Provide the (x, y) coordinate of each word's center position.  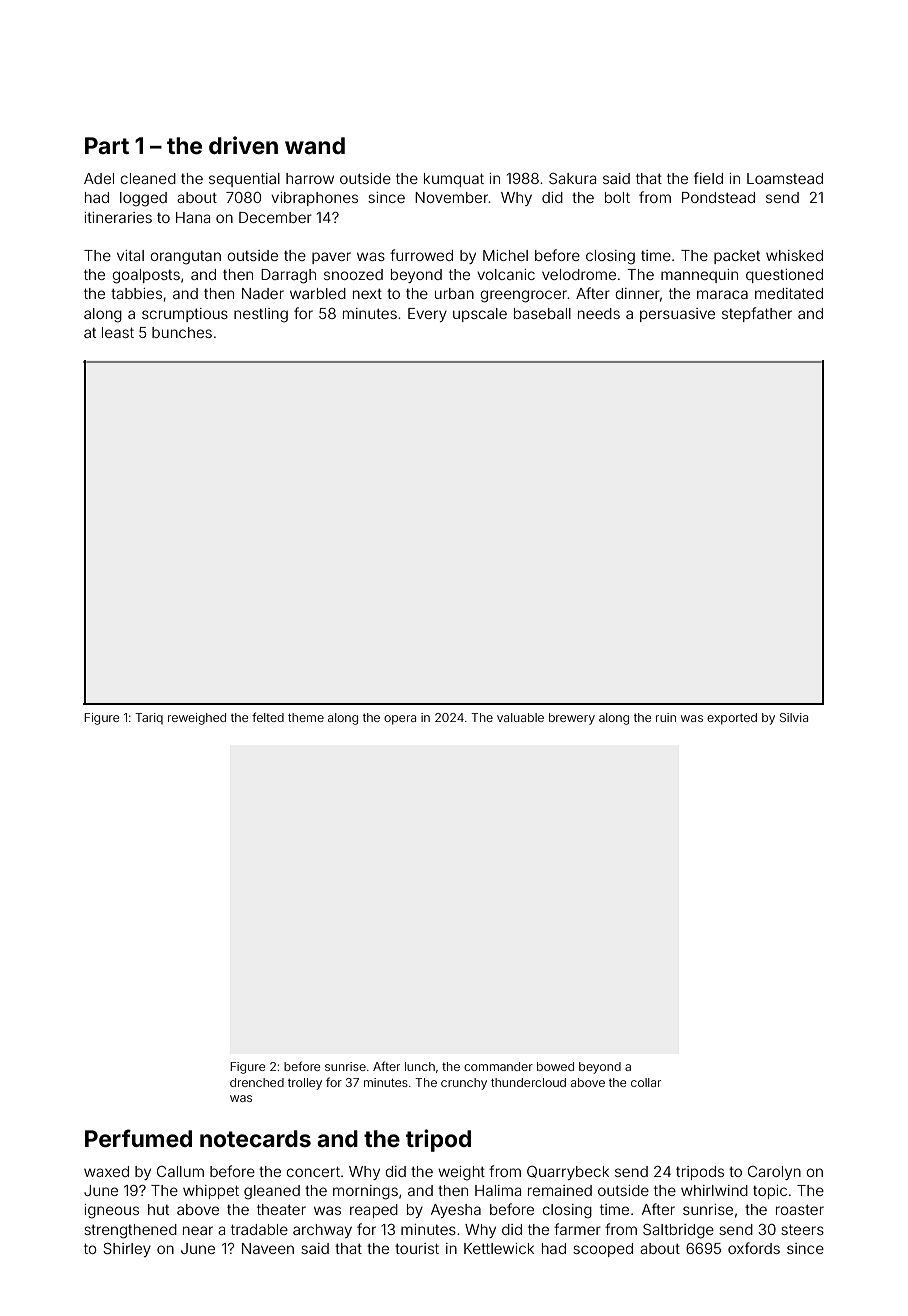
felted (268, 717)
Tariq (149, 718)
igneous (111, 1211)
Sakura (572, 178)
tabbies (136, 293)
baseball (542, 313)
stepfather (757, 314)
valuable (520, 717)
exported (732, 719)
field (708, 178)
